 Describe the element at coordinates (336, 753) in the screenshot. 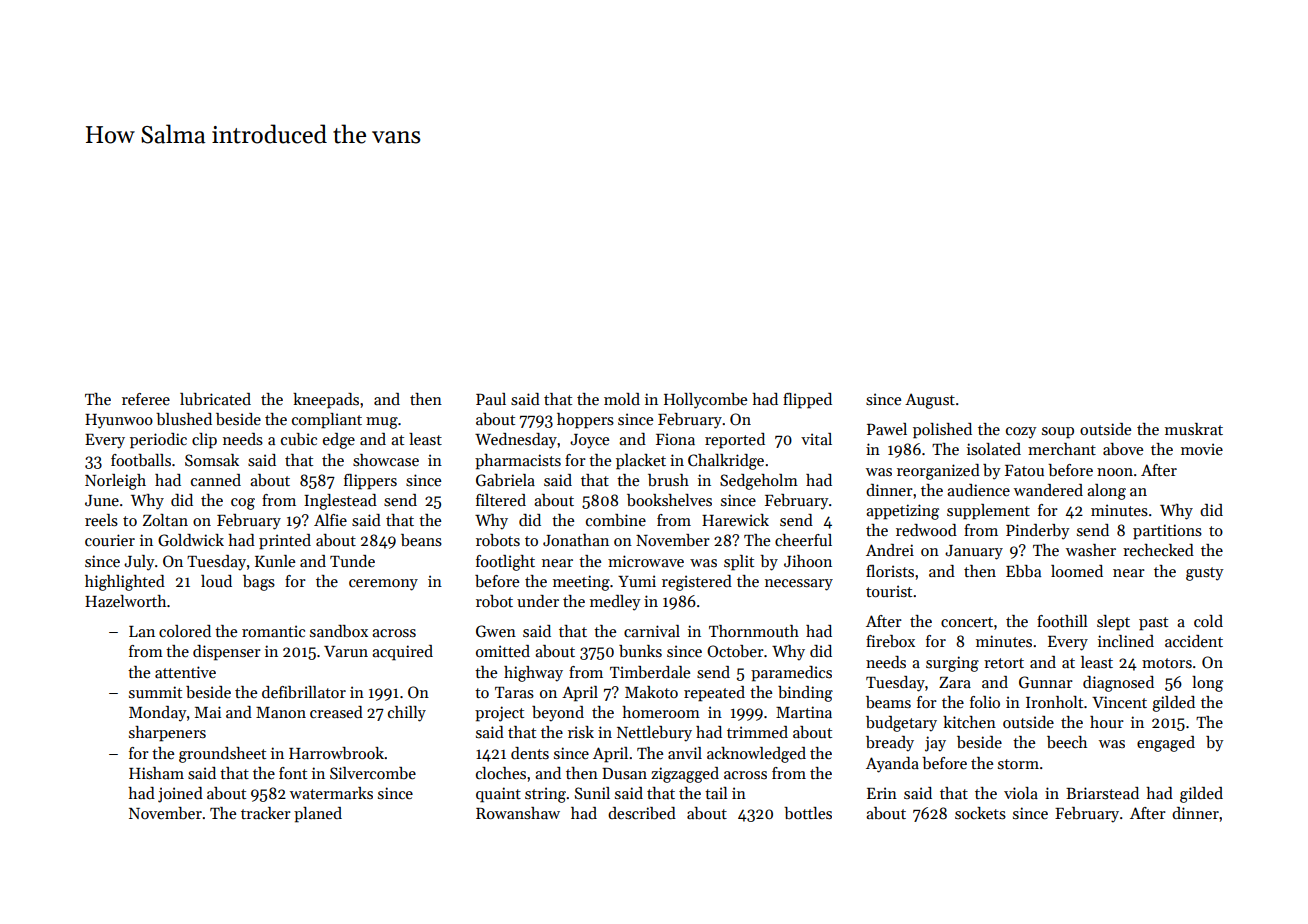

I see `Harrowbrook` at that location.
